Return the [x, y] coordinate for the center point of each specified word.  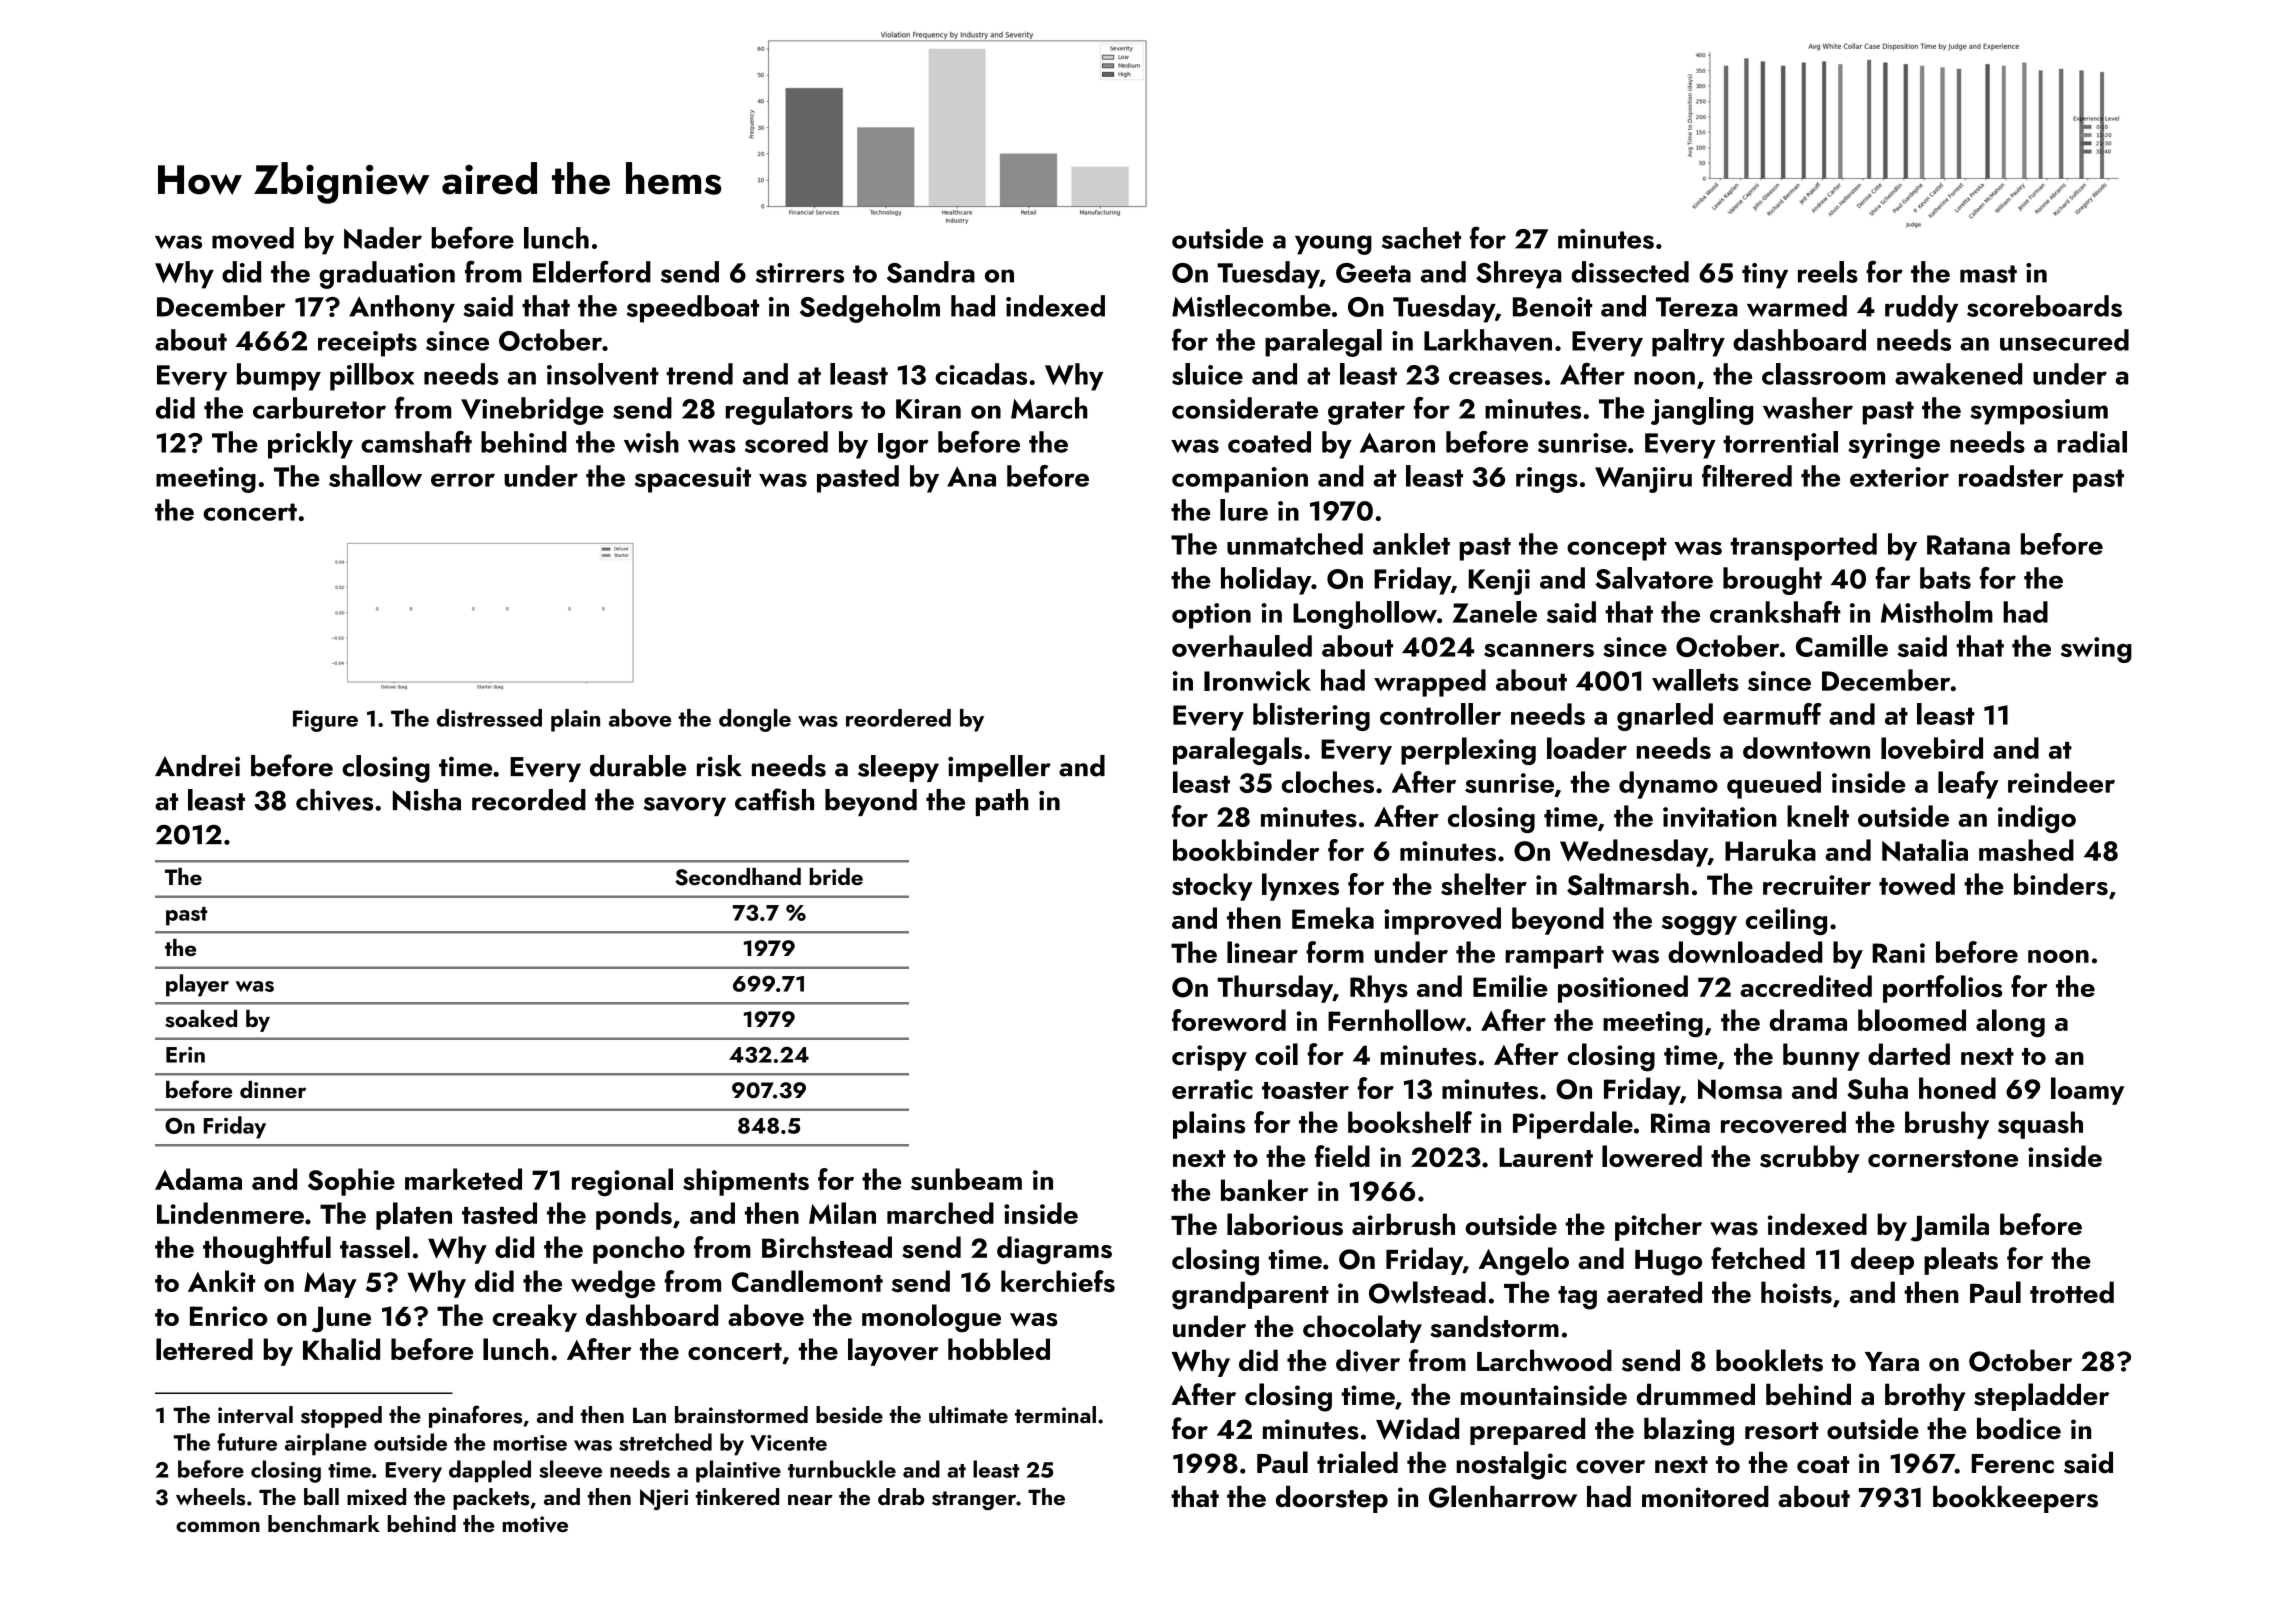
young [1333, 245]
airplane [326, 1444]
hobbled [999, 1349]
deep [1882, 1261]
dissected [1630, 272]
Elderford [592, 271]
